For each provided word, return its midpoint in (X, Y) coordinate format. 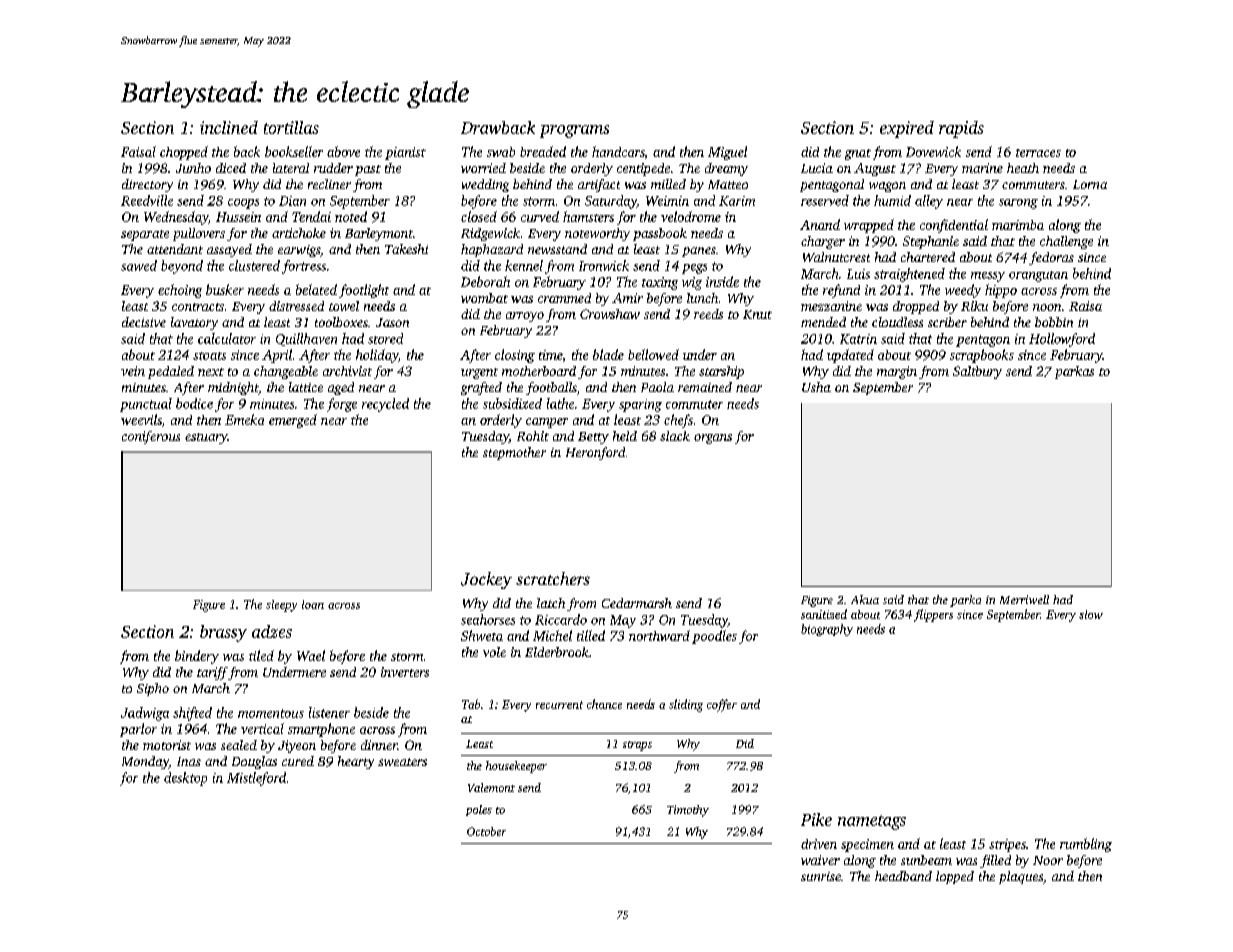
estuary (206, 438)
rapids (961, 129)
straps (637, 746)
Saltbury (977, 372)
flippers (933, 615)
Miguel (727, 153)
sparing (640, 405)
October (486, 831)
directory (147, 185)
